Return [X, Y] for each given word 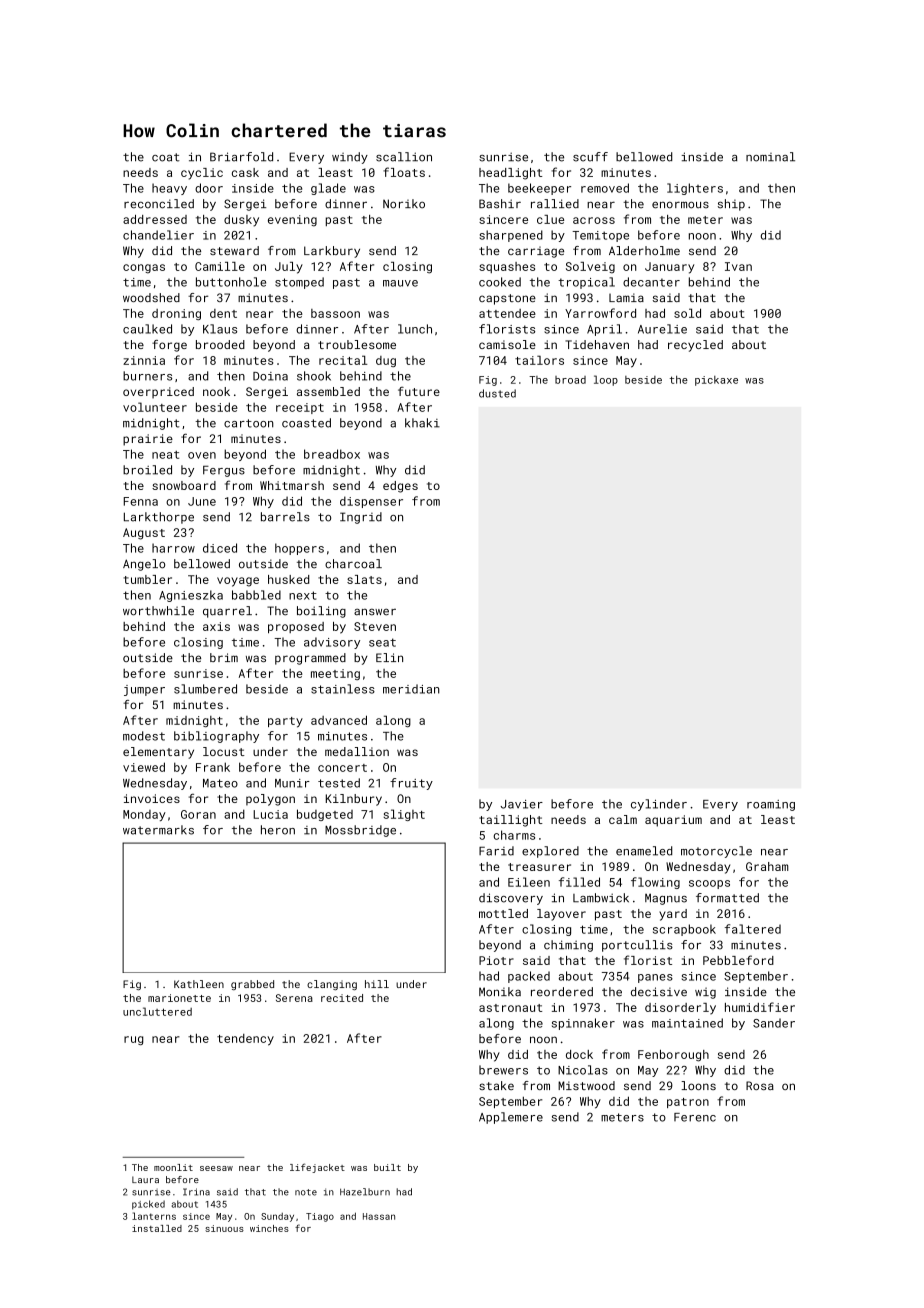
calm [623, 819]
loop [606, 380]
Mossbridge [360, 831]
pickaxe [716, 381]
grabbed [252, 985]
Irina [196, 1192]
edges [400, 487]
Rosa [760, 1085]
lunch [415, 329]
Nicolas [583, 1070]
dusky [241, 221]
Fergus [224, 471]
